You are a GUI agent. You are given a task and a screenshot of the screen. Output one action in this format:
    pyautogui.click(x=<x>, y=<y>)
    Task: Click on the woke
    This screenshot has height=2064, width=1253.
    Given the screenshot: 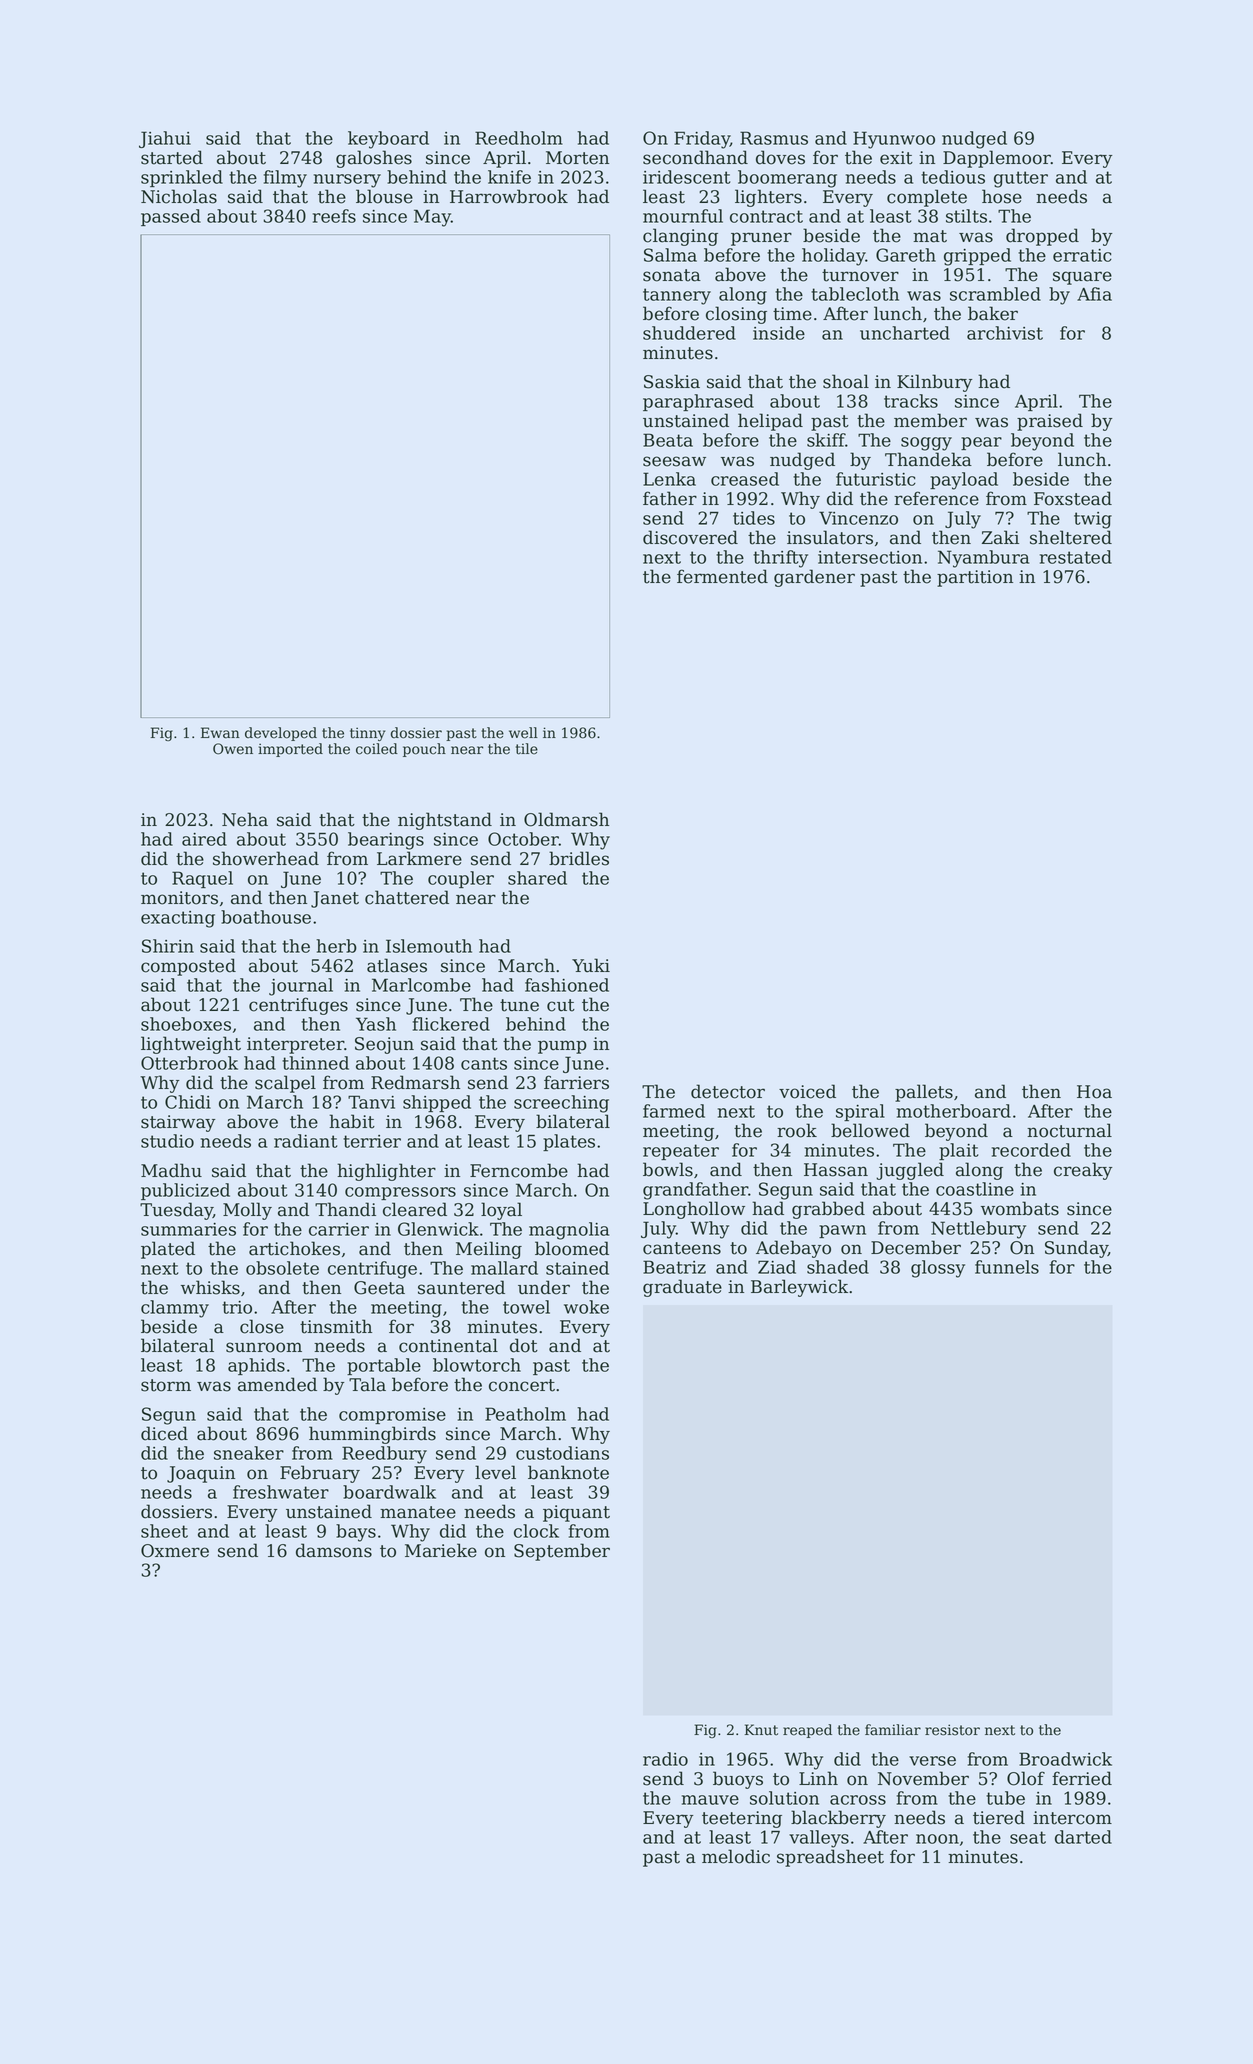 What is the action you would take?
    pyautogui.click(x=586, y=1307)
